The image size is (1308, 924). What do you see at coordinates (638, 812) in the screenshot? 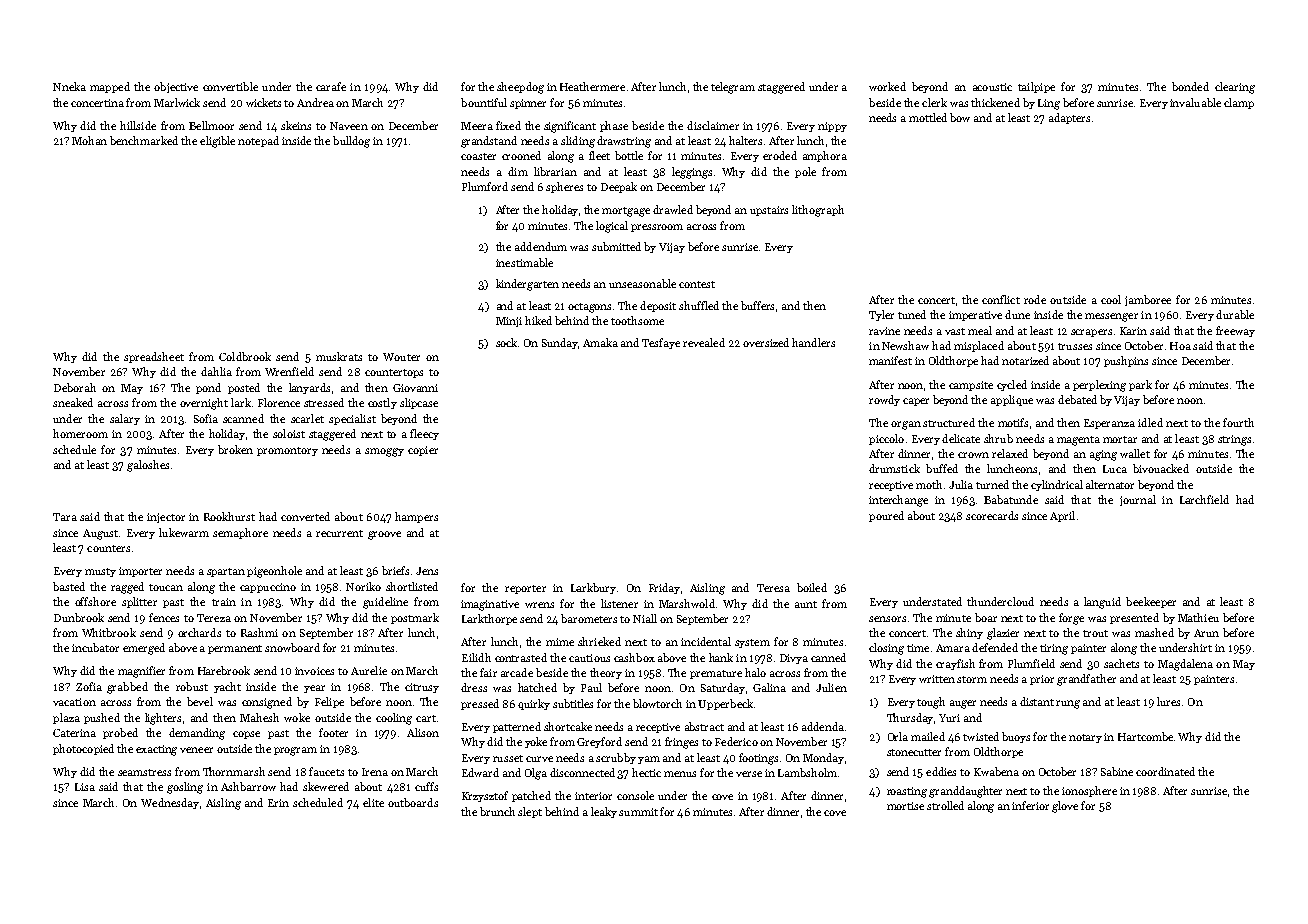
I see `summit` at bounding box center [638, 812].
